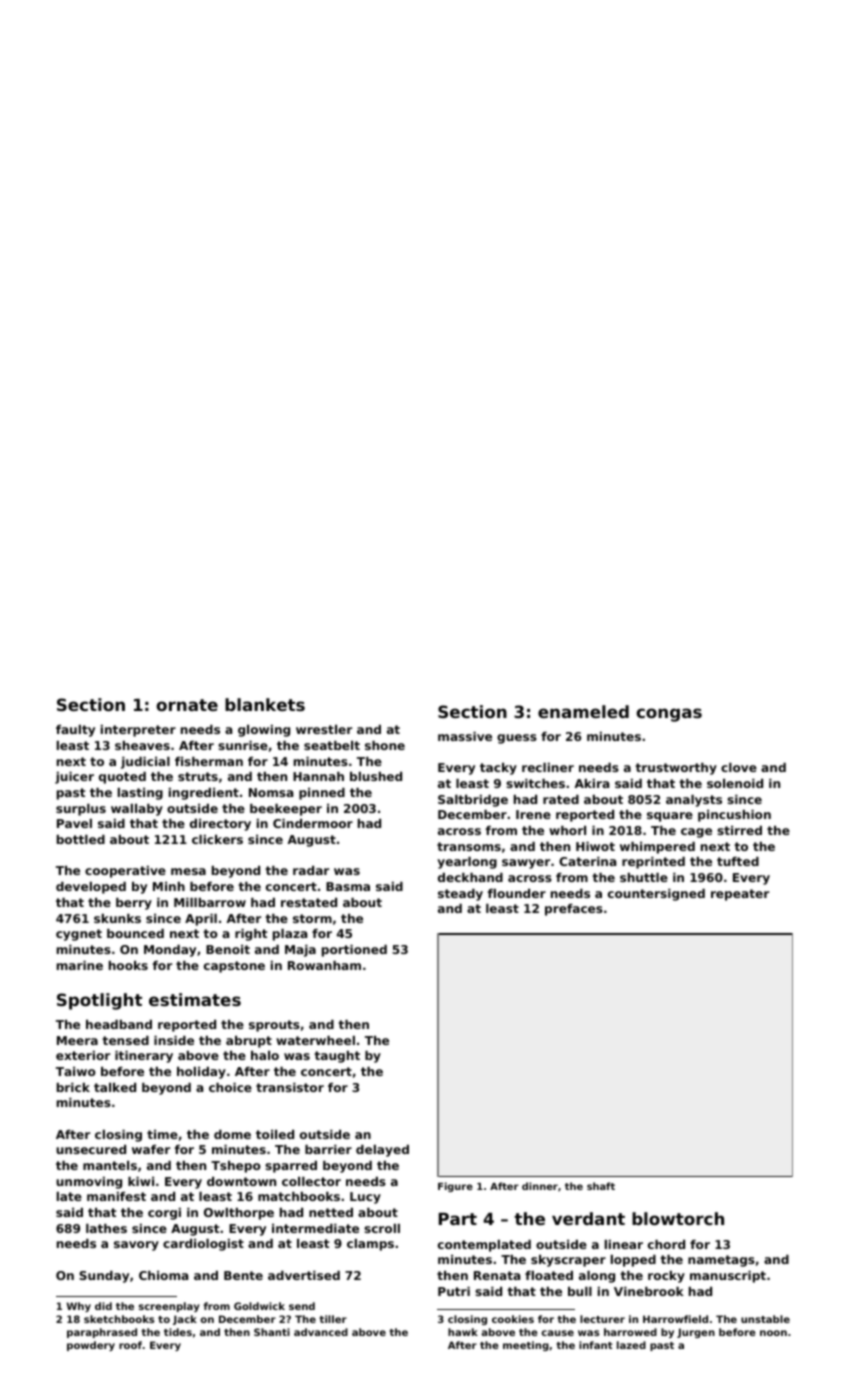 The image size is (849, 1400). I want to click on Meera, so click(77, 1040).
